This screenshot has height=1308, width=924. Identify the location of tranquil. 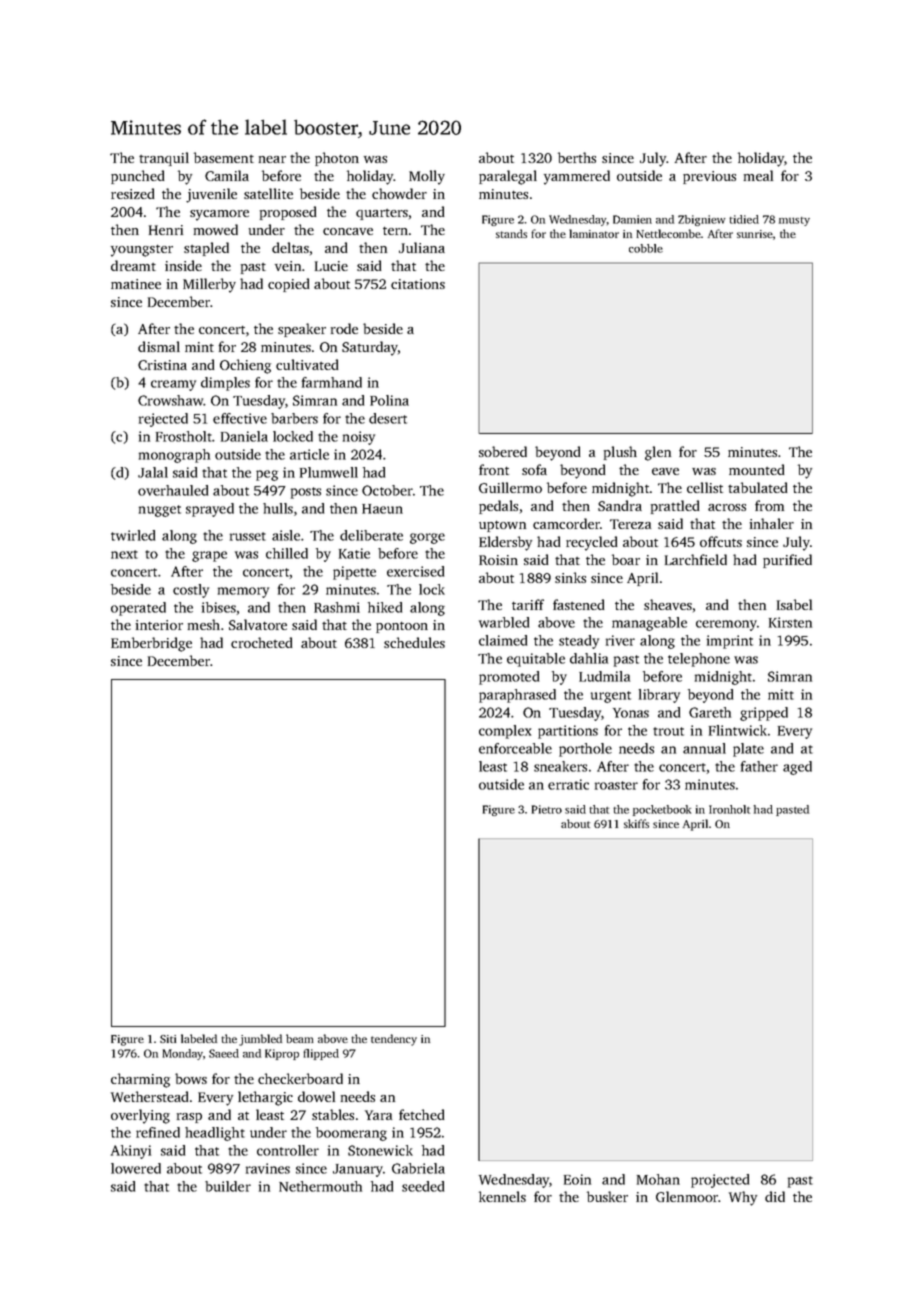
(164, 159).
